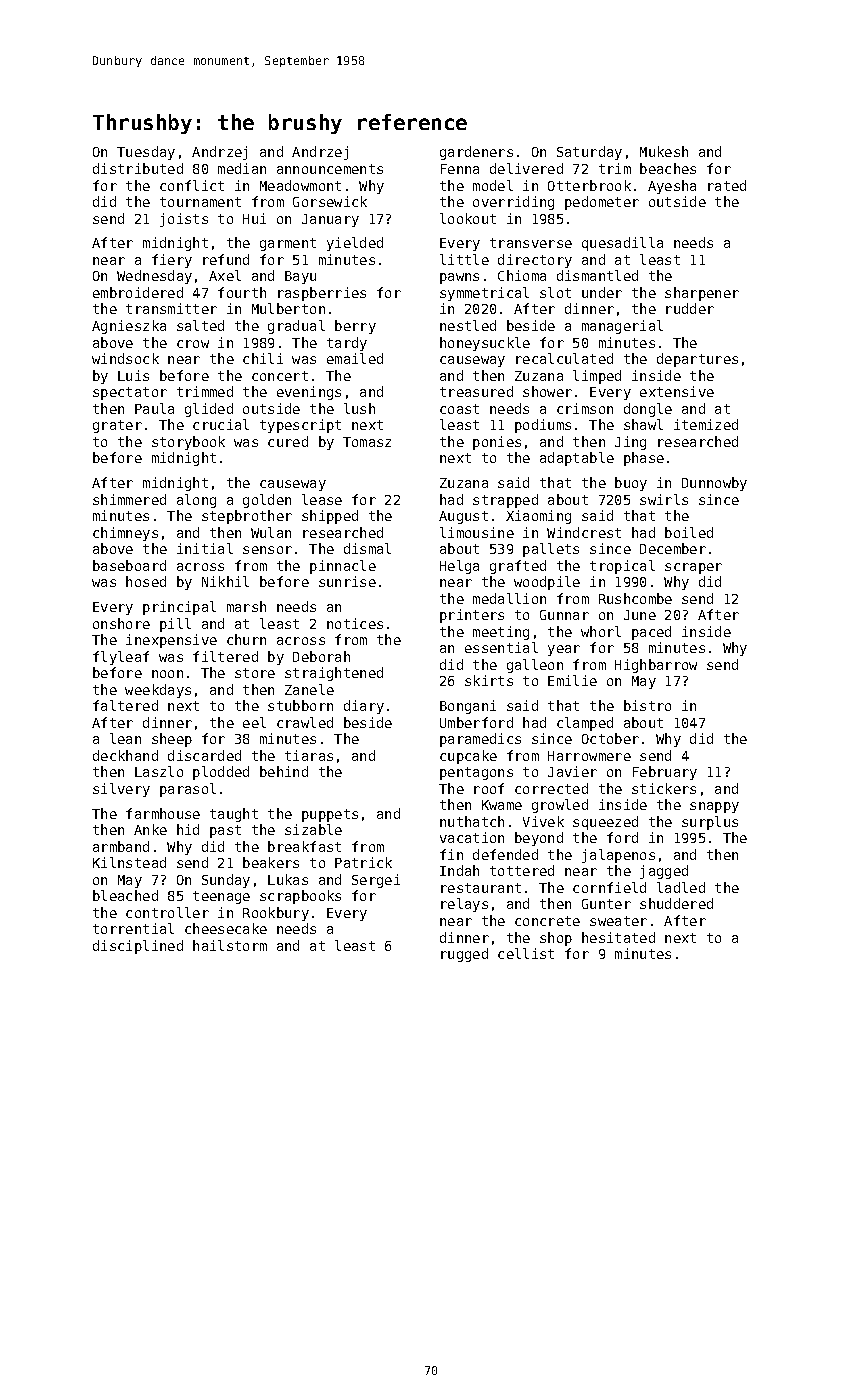 This document has width=849, height=1400. I want to click on rated, so click(727, 185).
